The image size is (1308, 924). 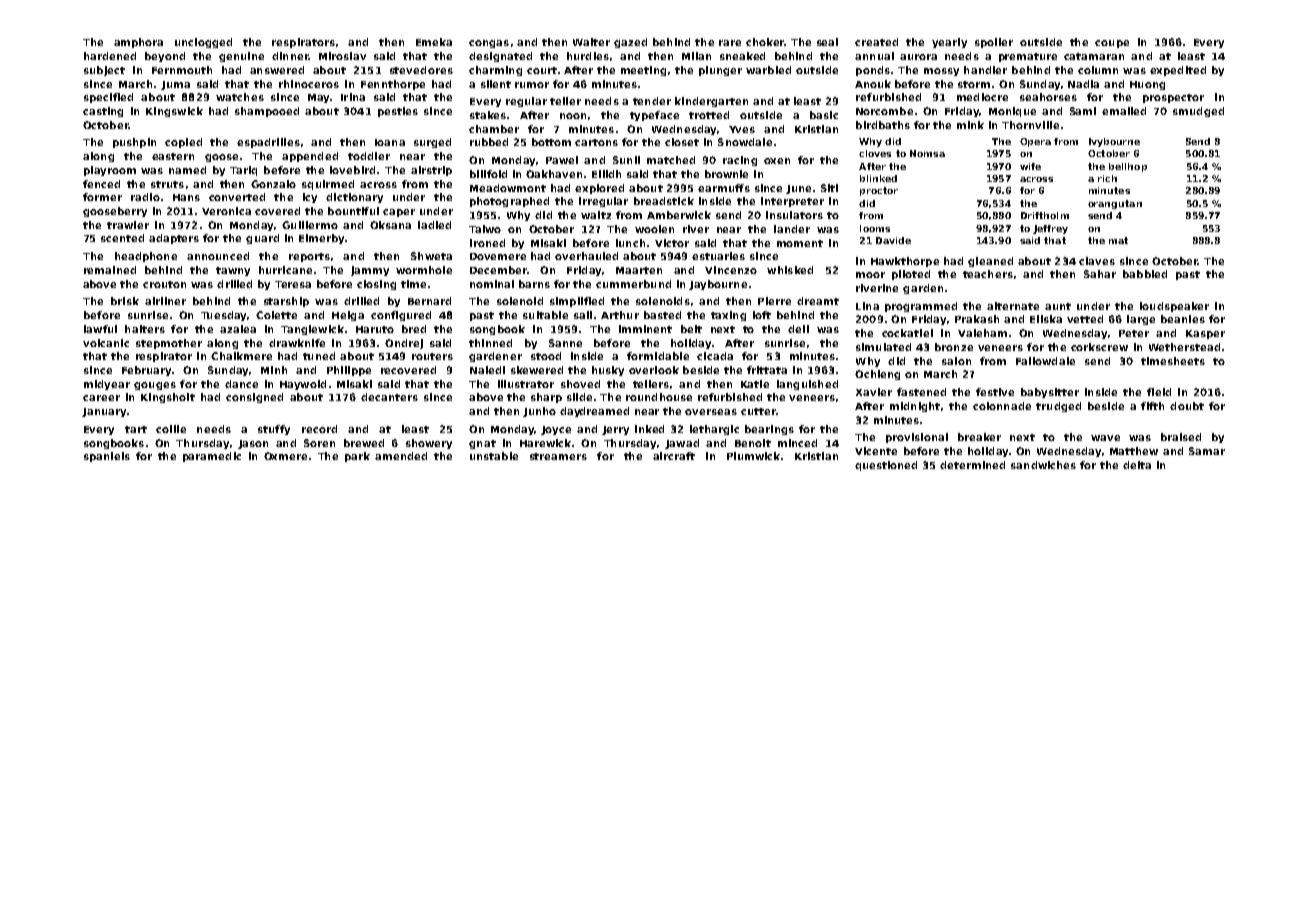 I want to click on salon, so click(x=956, y=361).
